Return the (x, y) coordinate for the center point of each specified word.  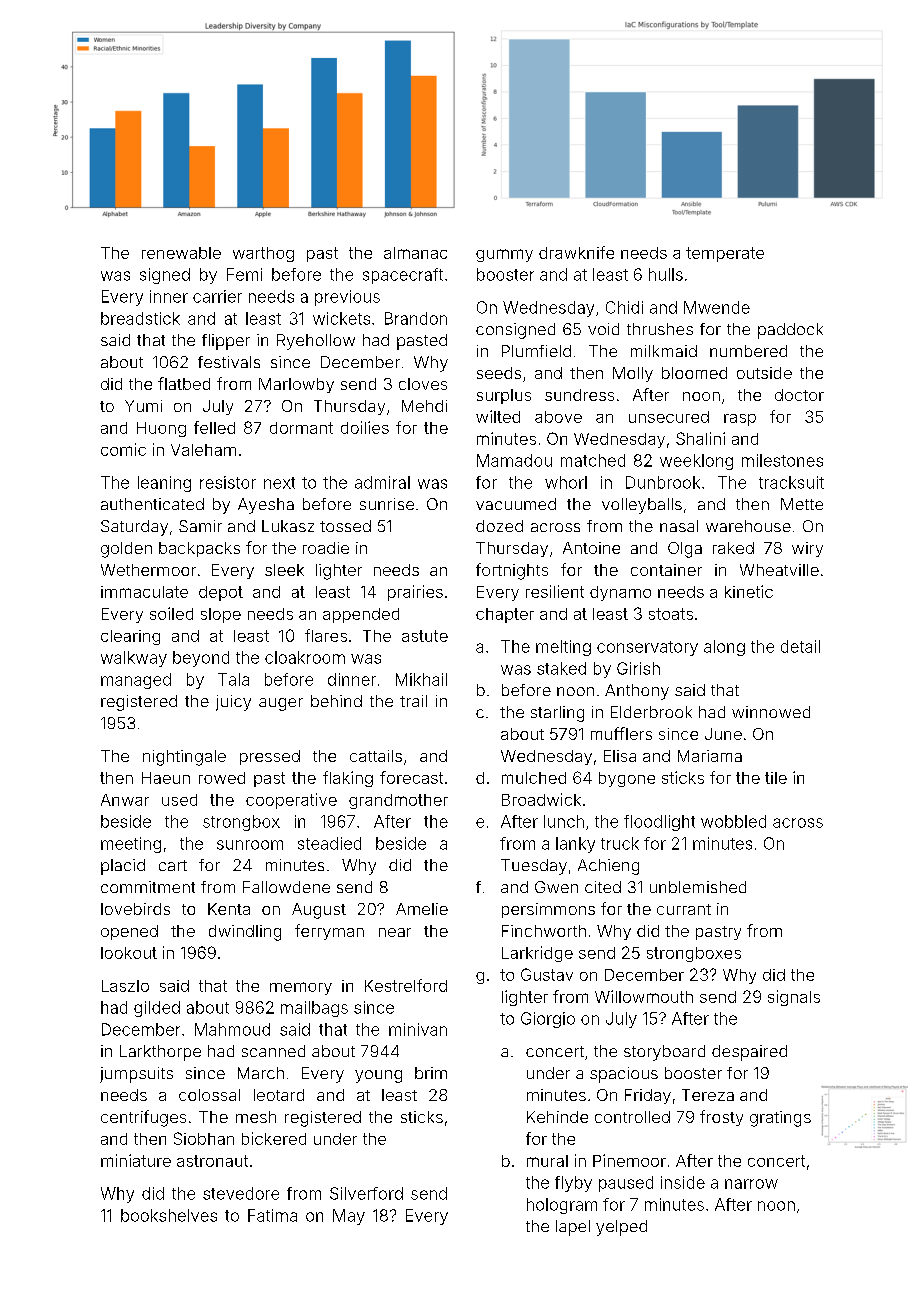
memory (301, 988)
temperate (725, 254)
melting (563, 648)
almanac (415, 253)
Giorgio (548, 1020)
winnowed (771, 712)
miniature (136, 1160)
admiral (382, 482)
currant (684, 909)
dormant (301, 428)
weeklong (696, 462)
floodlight (659, 823)
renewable (181, 253)
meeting (131, 845)
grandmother (398, 801)
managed (136, 681)
